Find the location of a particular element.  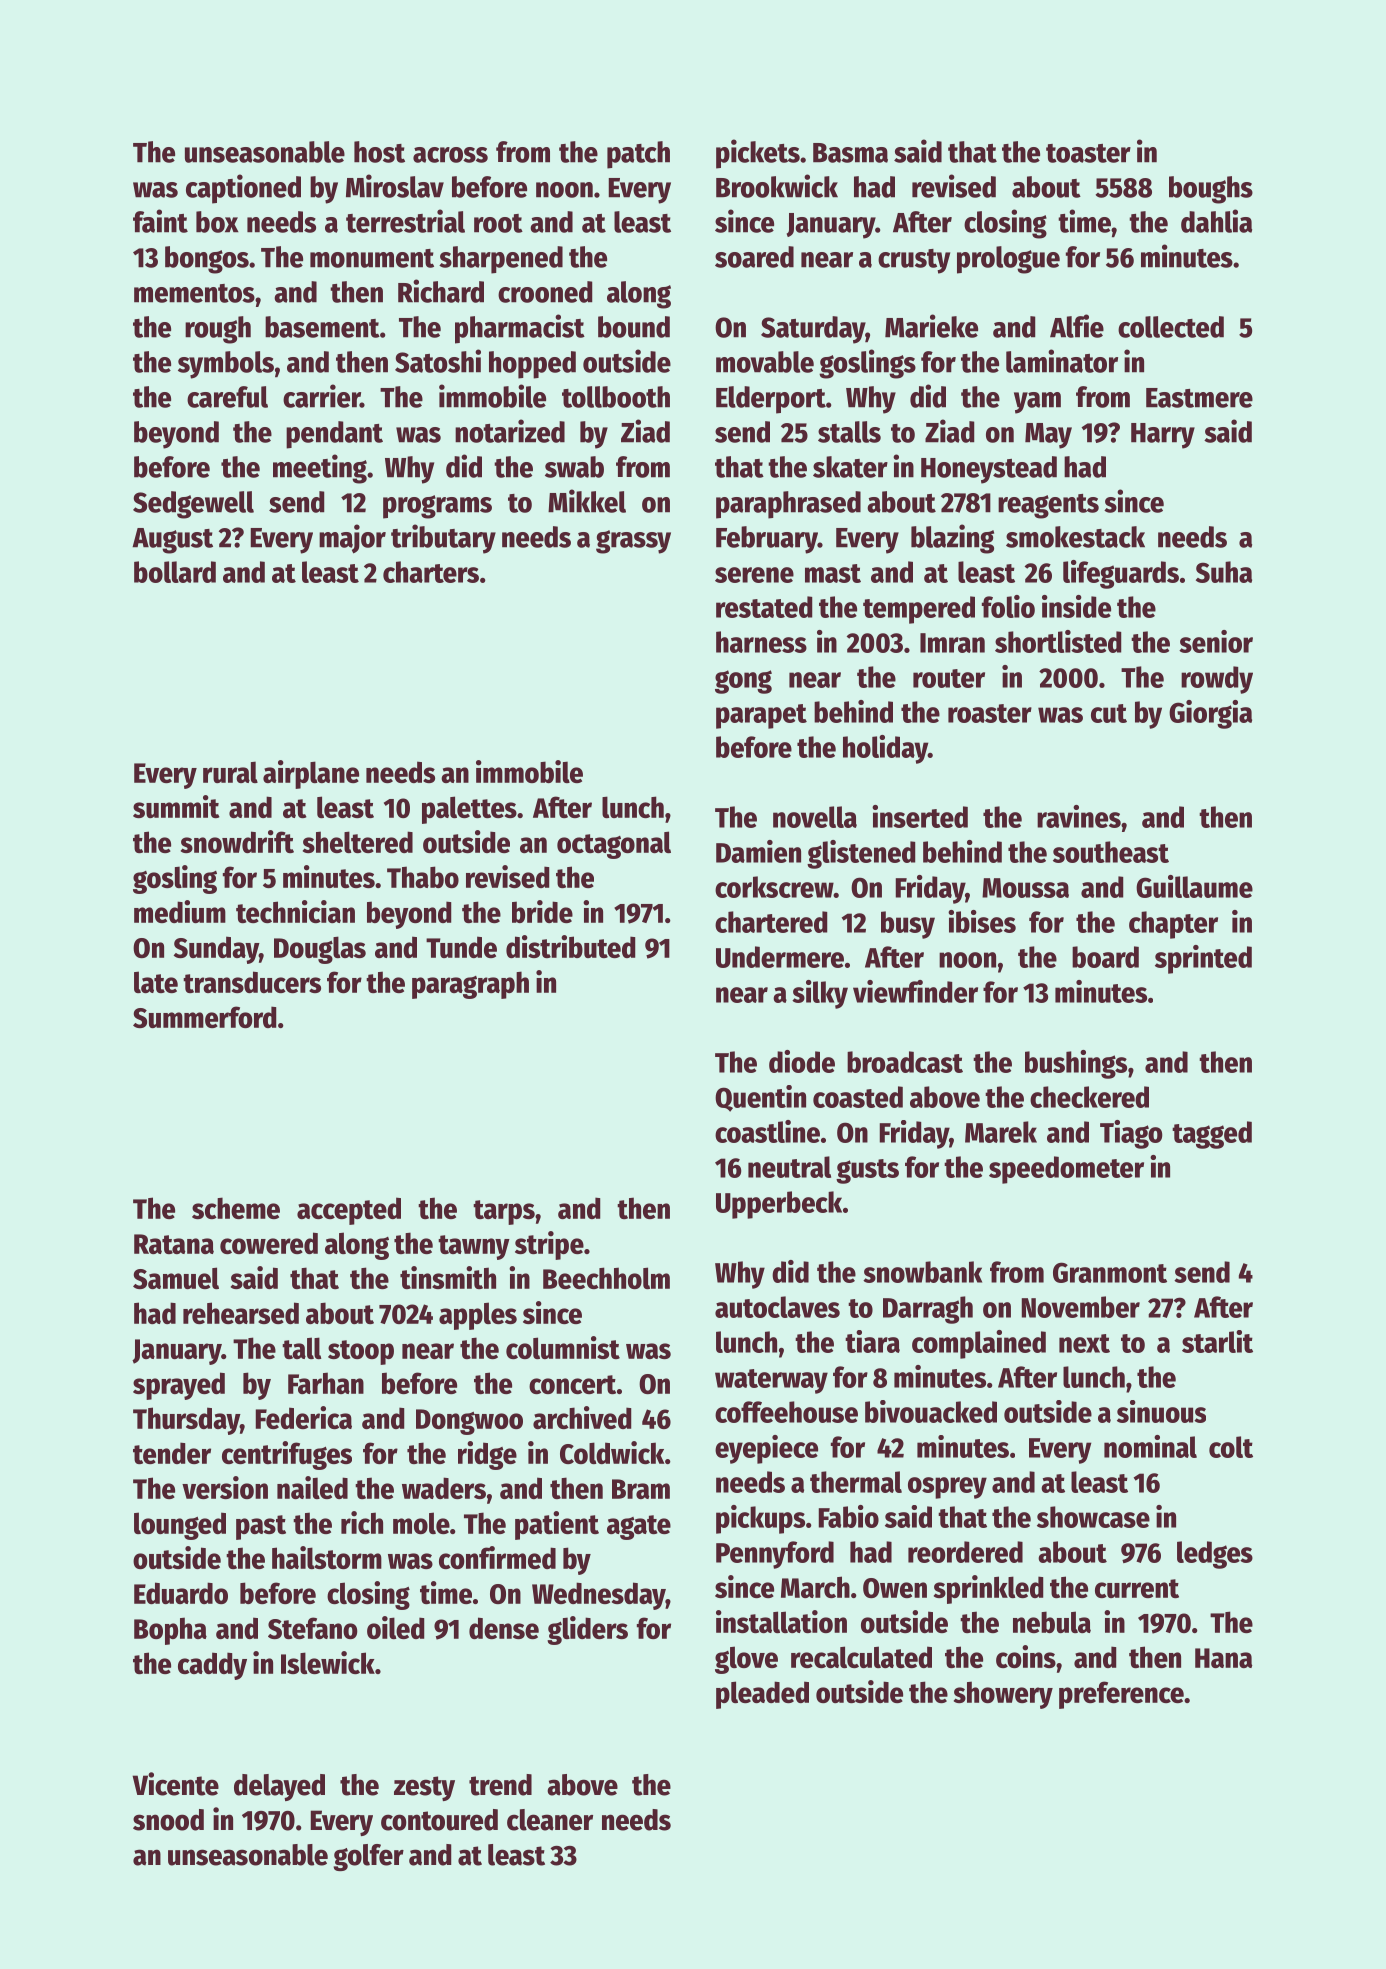

dahlia is located at coordinates (1216, 221).
